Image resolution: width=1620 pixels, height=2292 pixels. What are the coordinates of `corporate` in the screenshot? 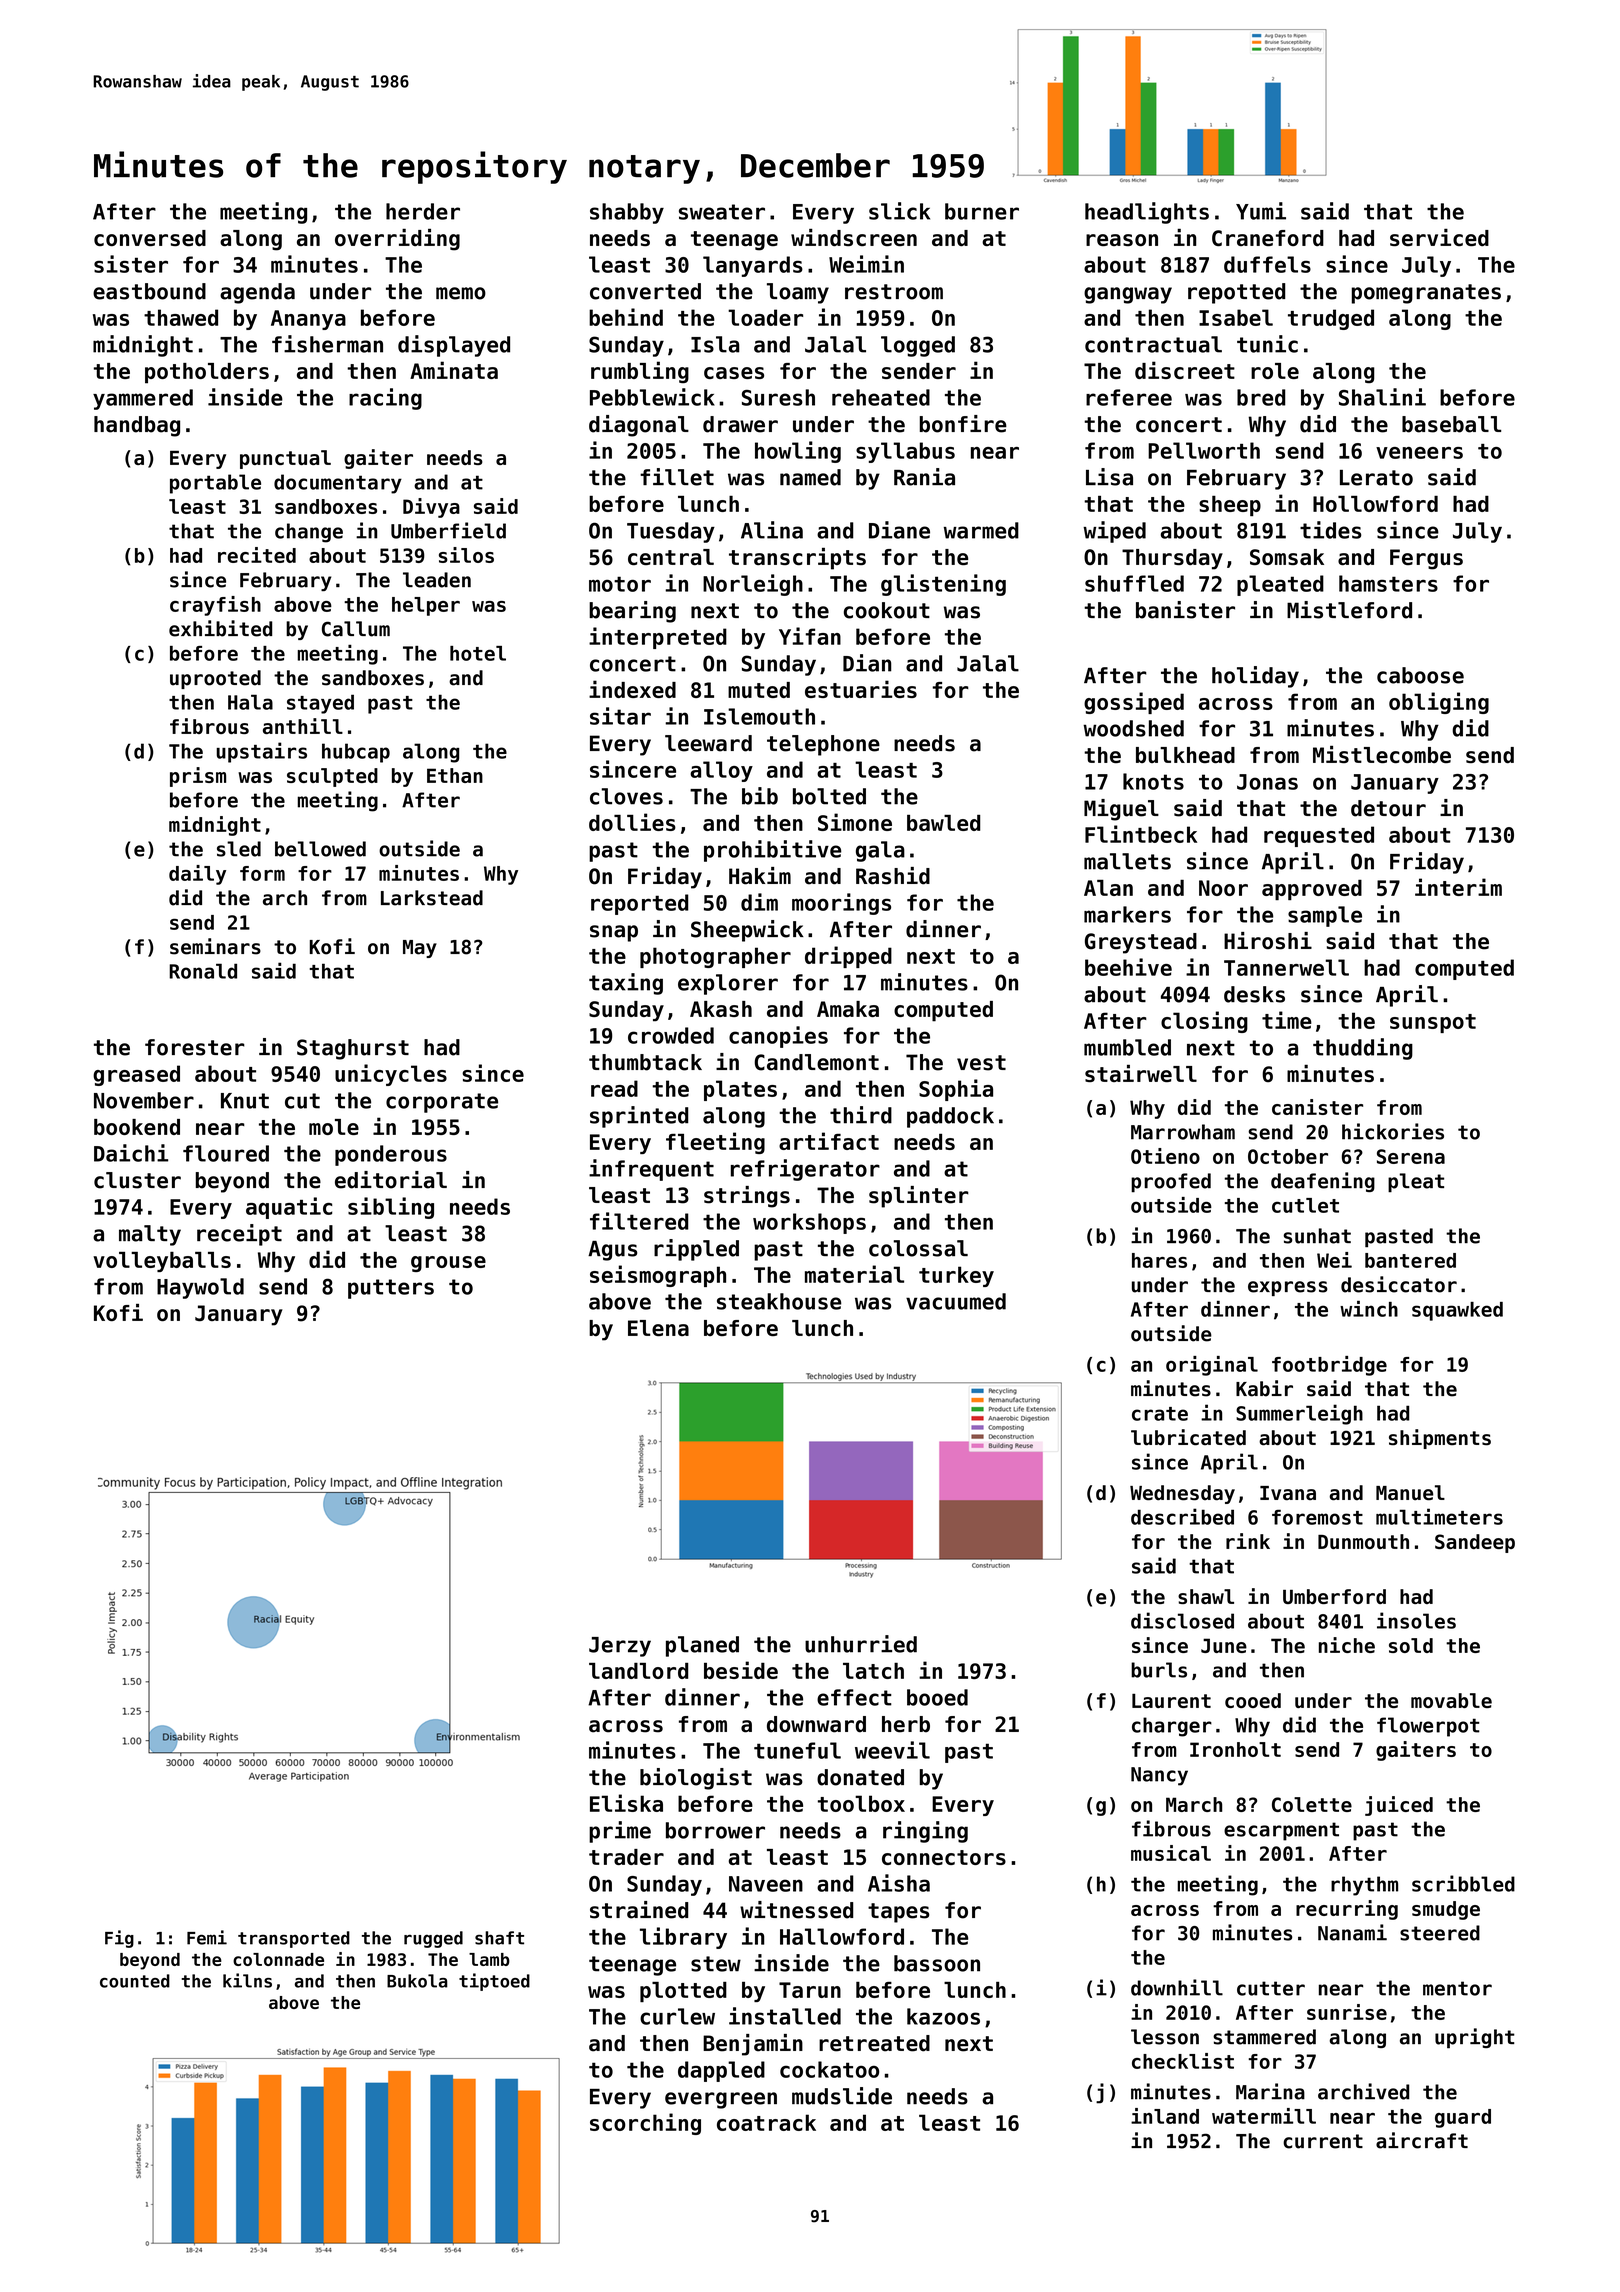 It's located at (442, 1103).
